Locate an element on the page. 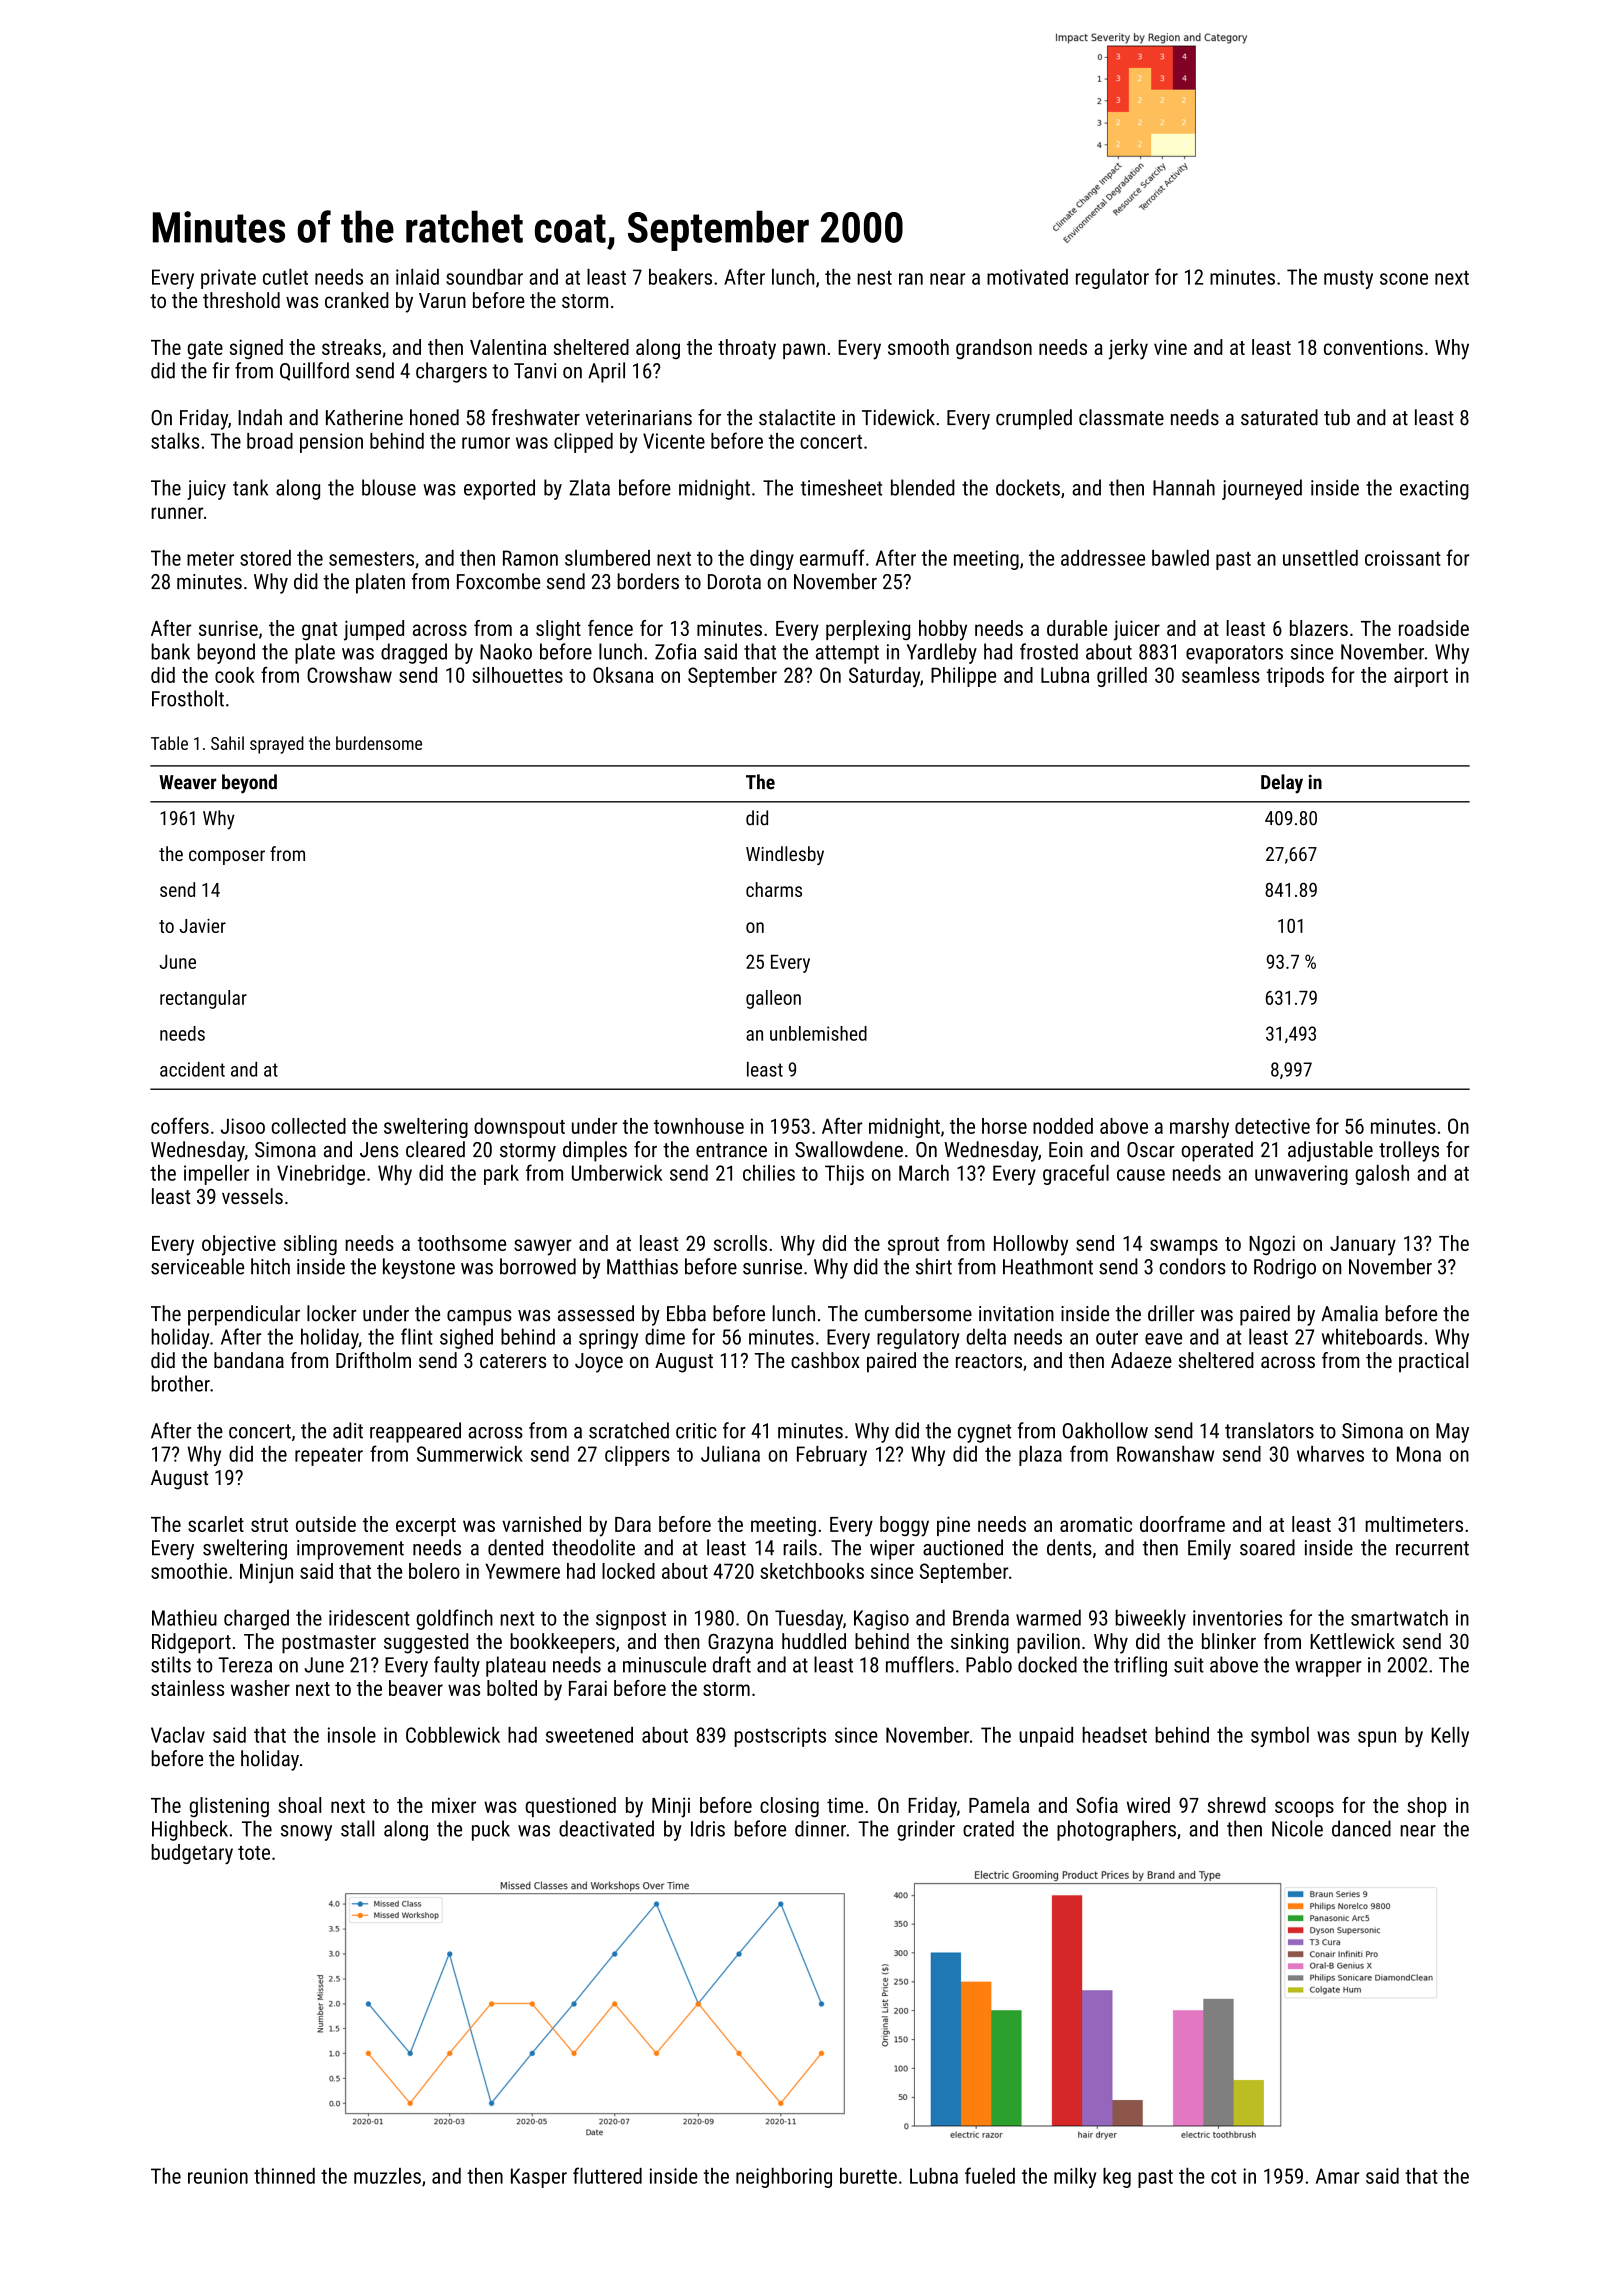 This document has width=1620, height=2292. grandson is located at coordinates (994, 349).
